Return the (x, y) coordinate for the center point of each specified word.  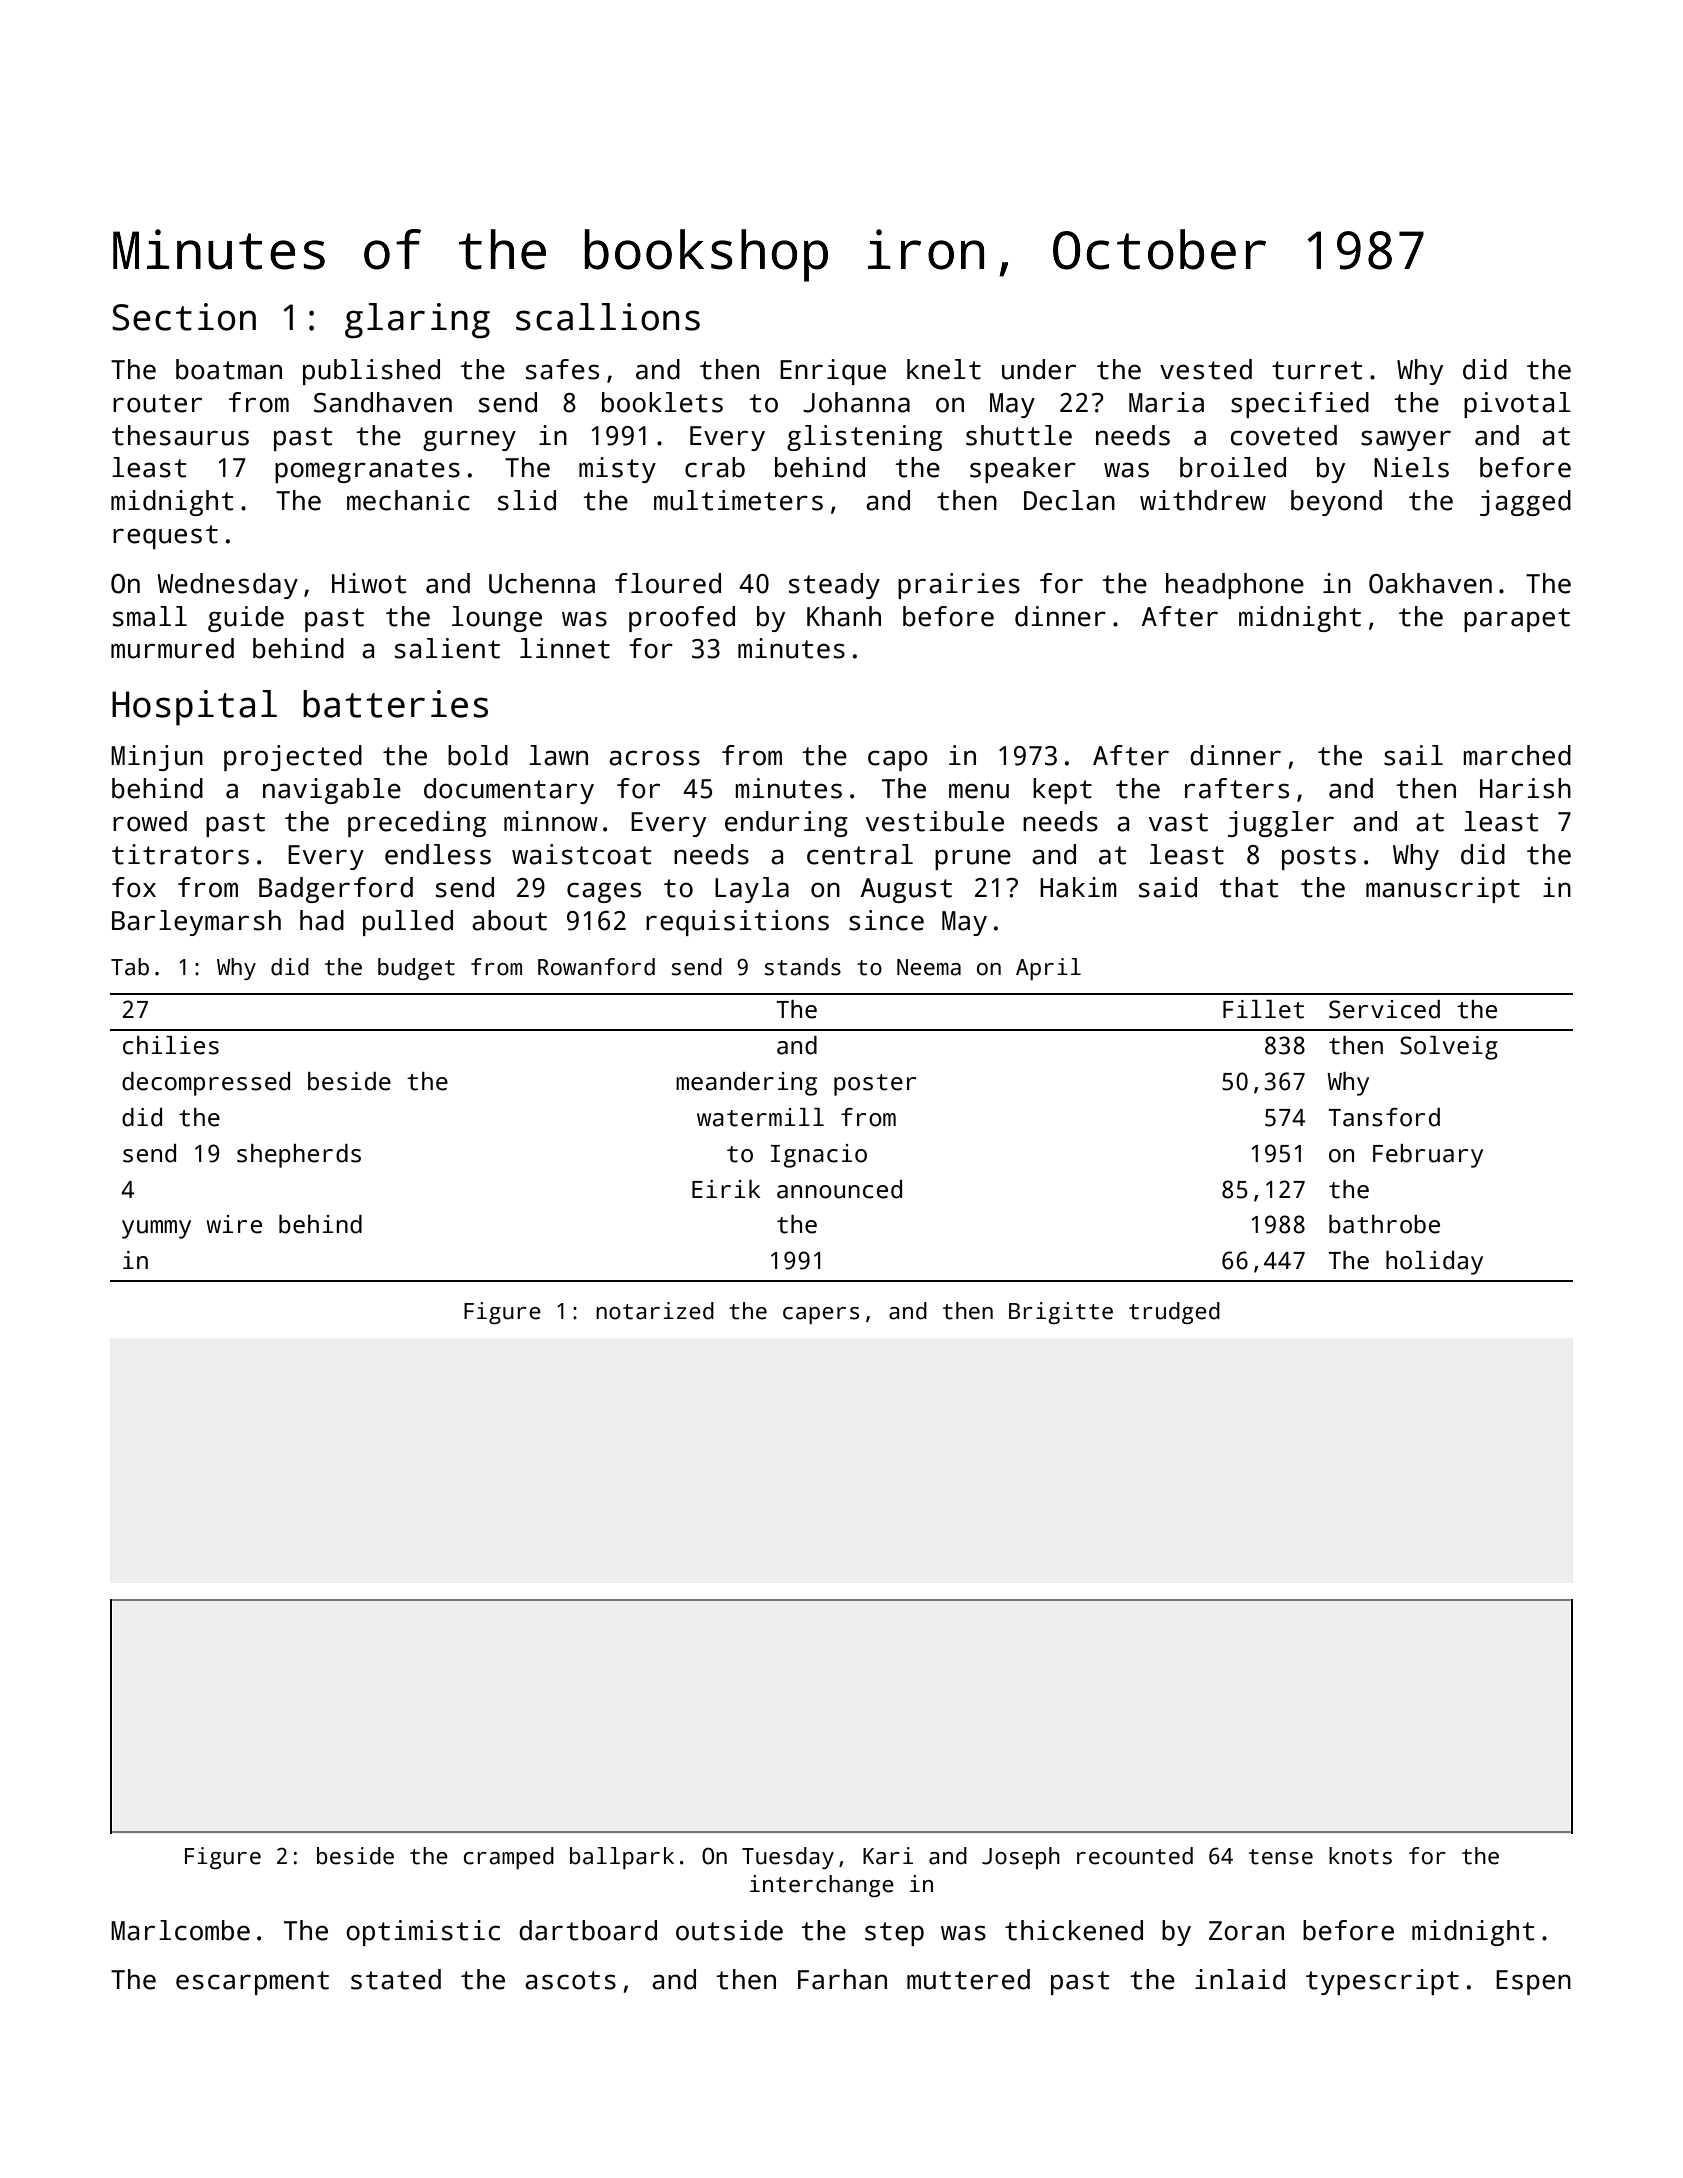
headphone (1235, 586)
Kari (888, 1856)
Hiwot (369, 583)
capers (821, 1315)
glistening (864, 438)
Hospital (194, 708)
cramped (509, 1858)
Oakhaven (1430, 583)
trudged (1174, 1313)
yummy (156, 1229)
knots (1360, 1856)
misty (617, 470)
